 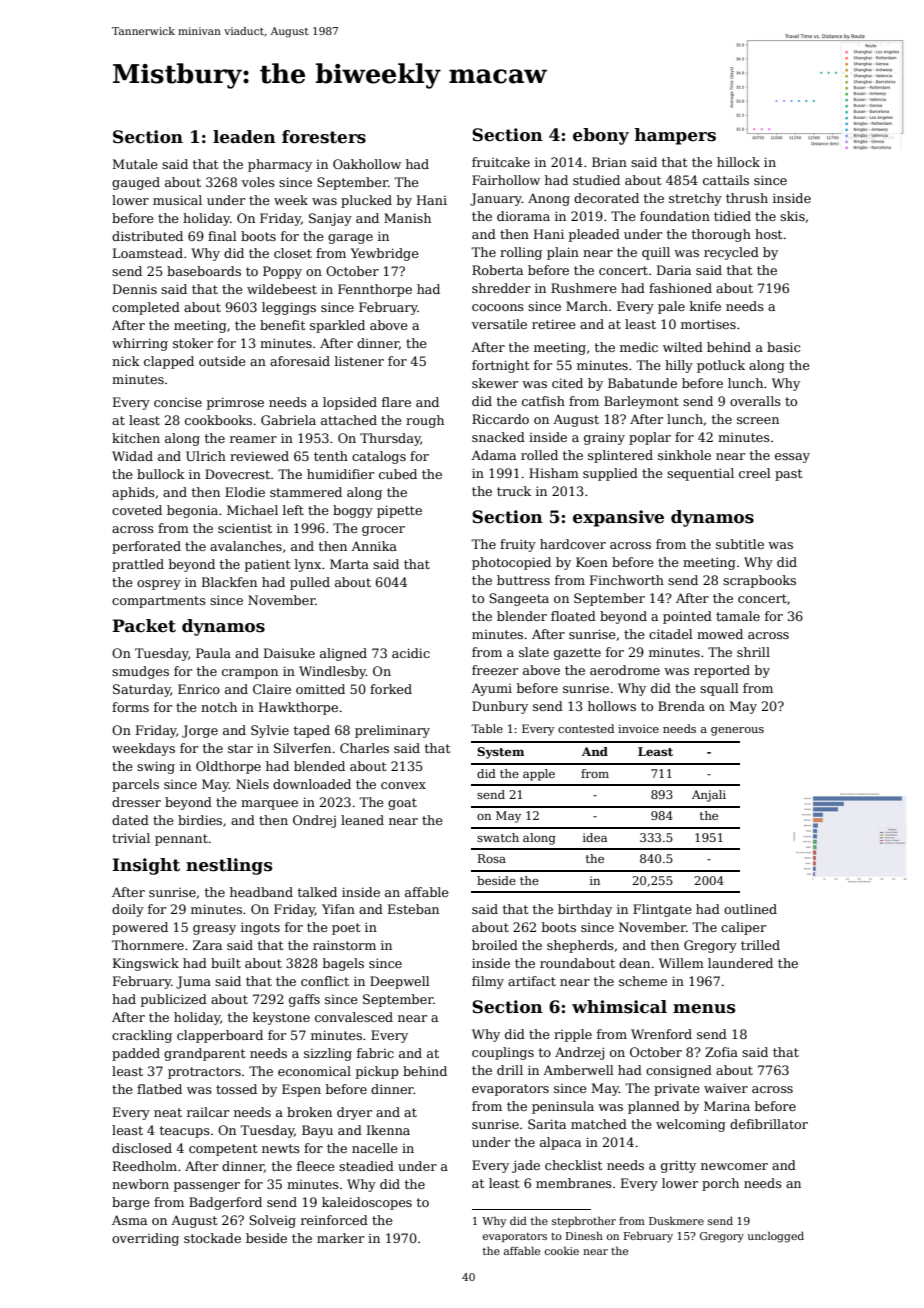 What do you see at coordinates (298, 708) in the screenshot?
I see `Hawkthorpe` at bounding box center [298, 708].
